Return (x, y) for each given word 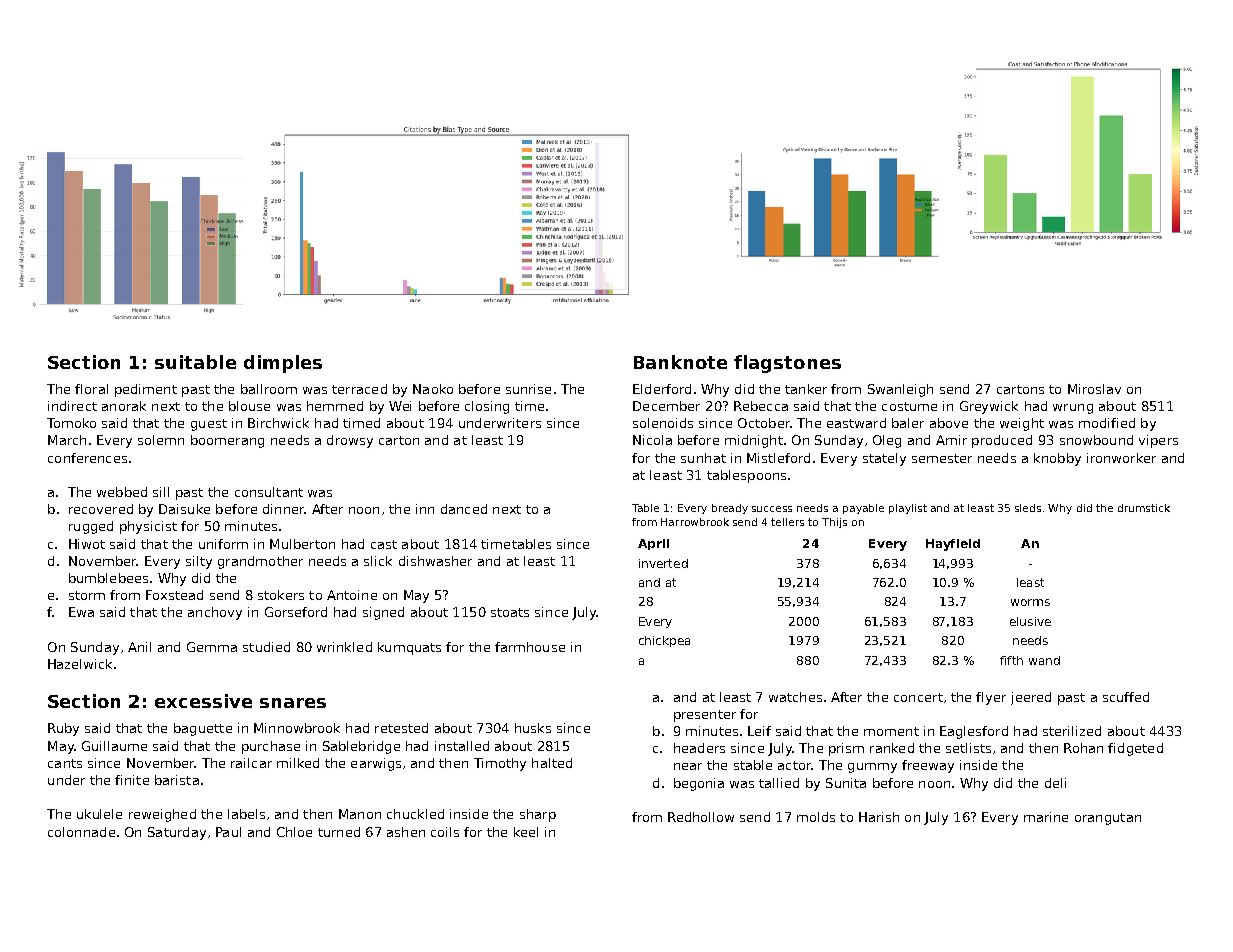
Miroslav (1094, 389)
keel (526, 832)
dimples (283, 364)
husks (533, 728)
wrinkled (344, 647)
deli (1055, 783)
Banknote (680, 362)
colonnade (81, 832)
